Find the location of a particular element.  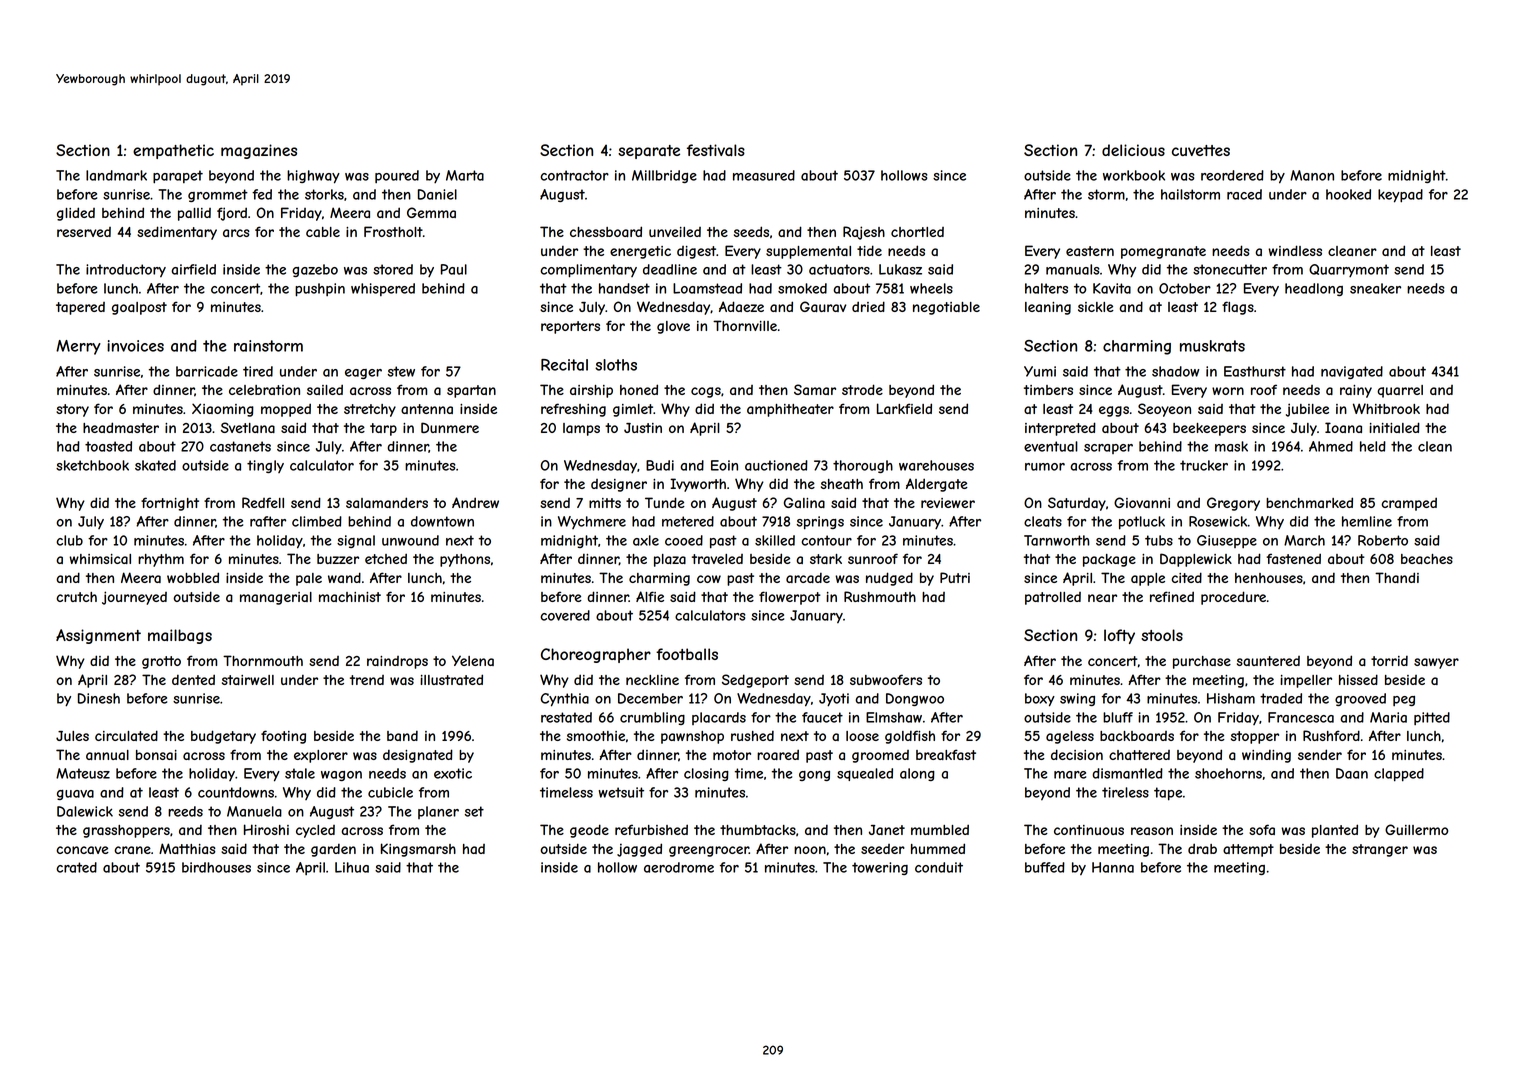

birdhouses is located at coordinates (216, 867).
